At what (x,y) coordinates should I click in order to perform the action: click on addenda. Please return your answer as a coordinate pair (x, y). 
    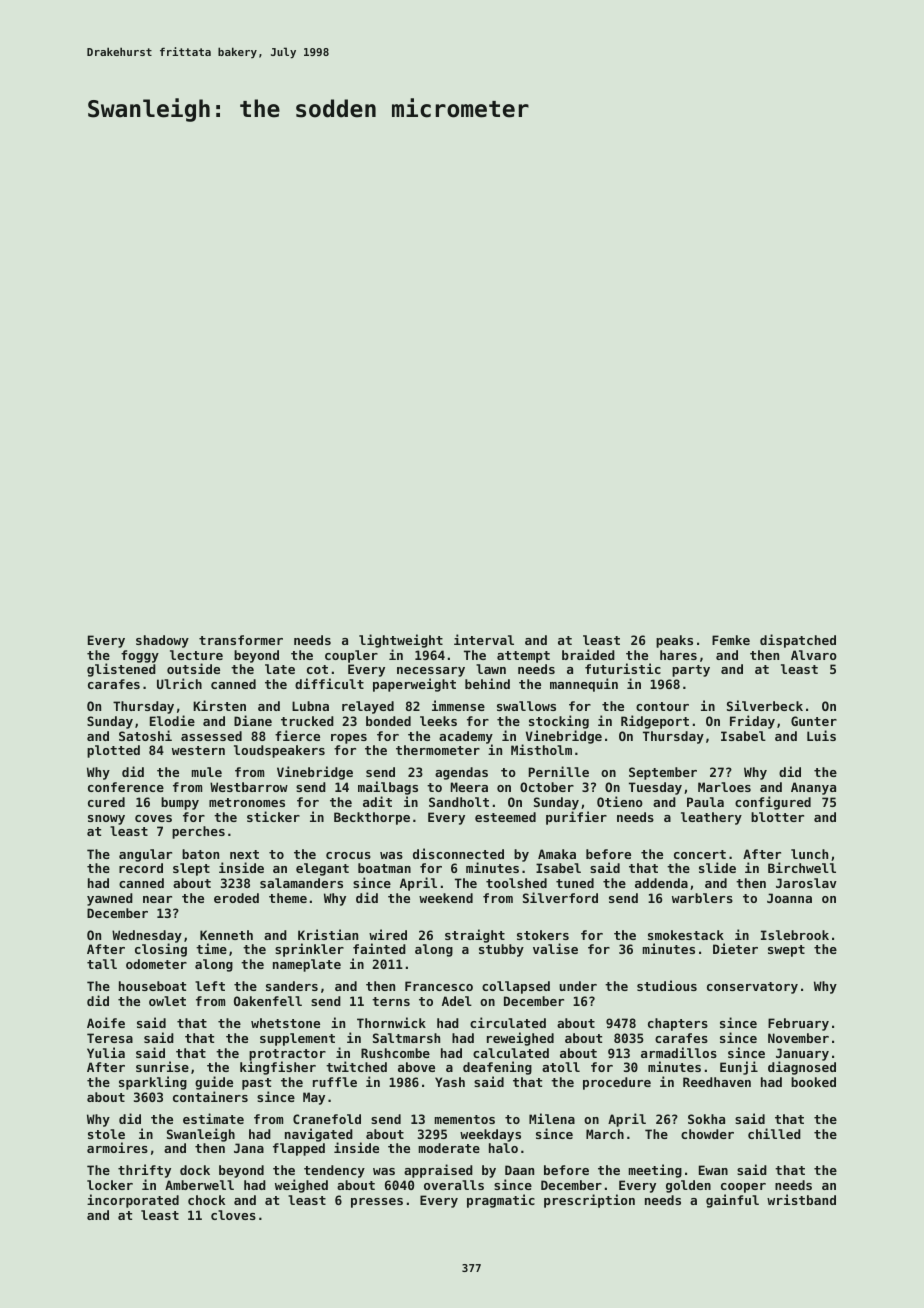
    Looking at the image, I should click on (661, 883).
